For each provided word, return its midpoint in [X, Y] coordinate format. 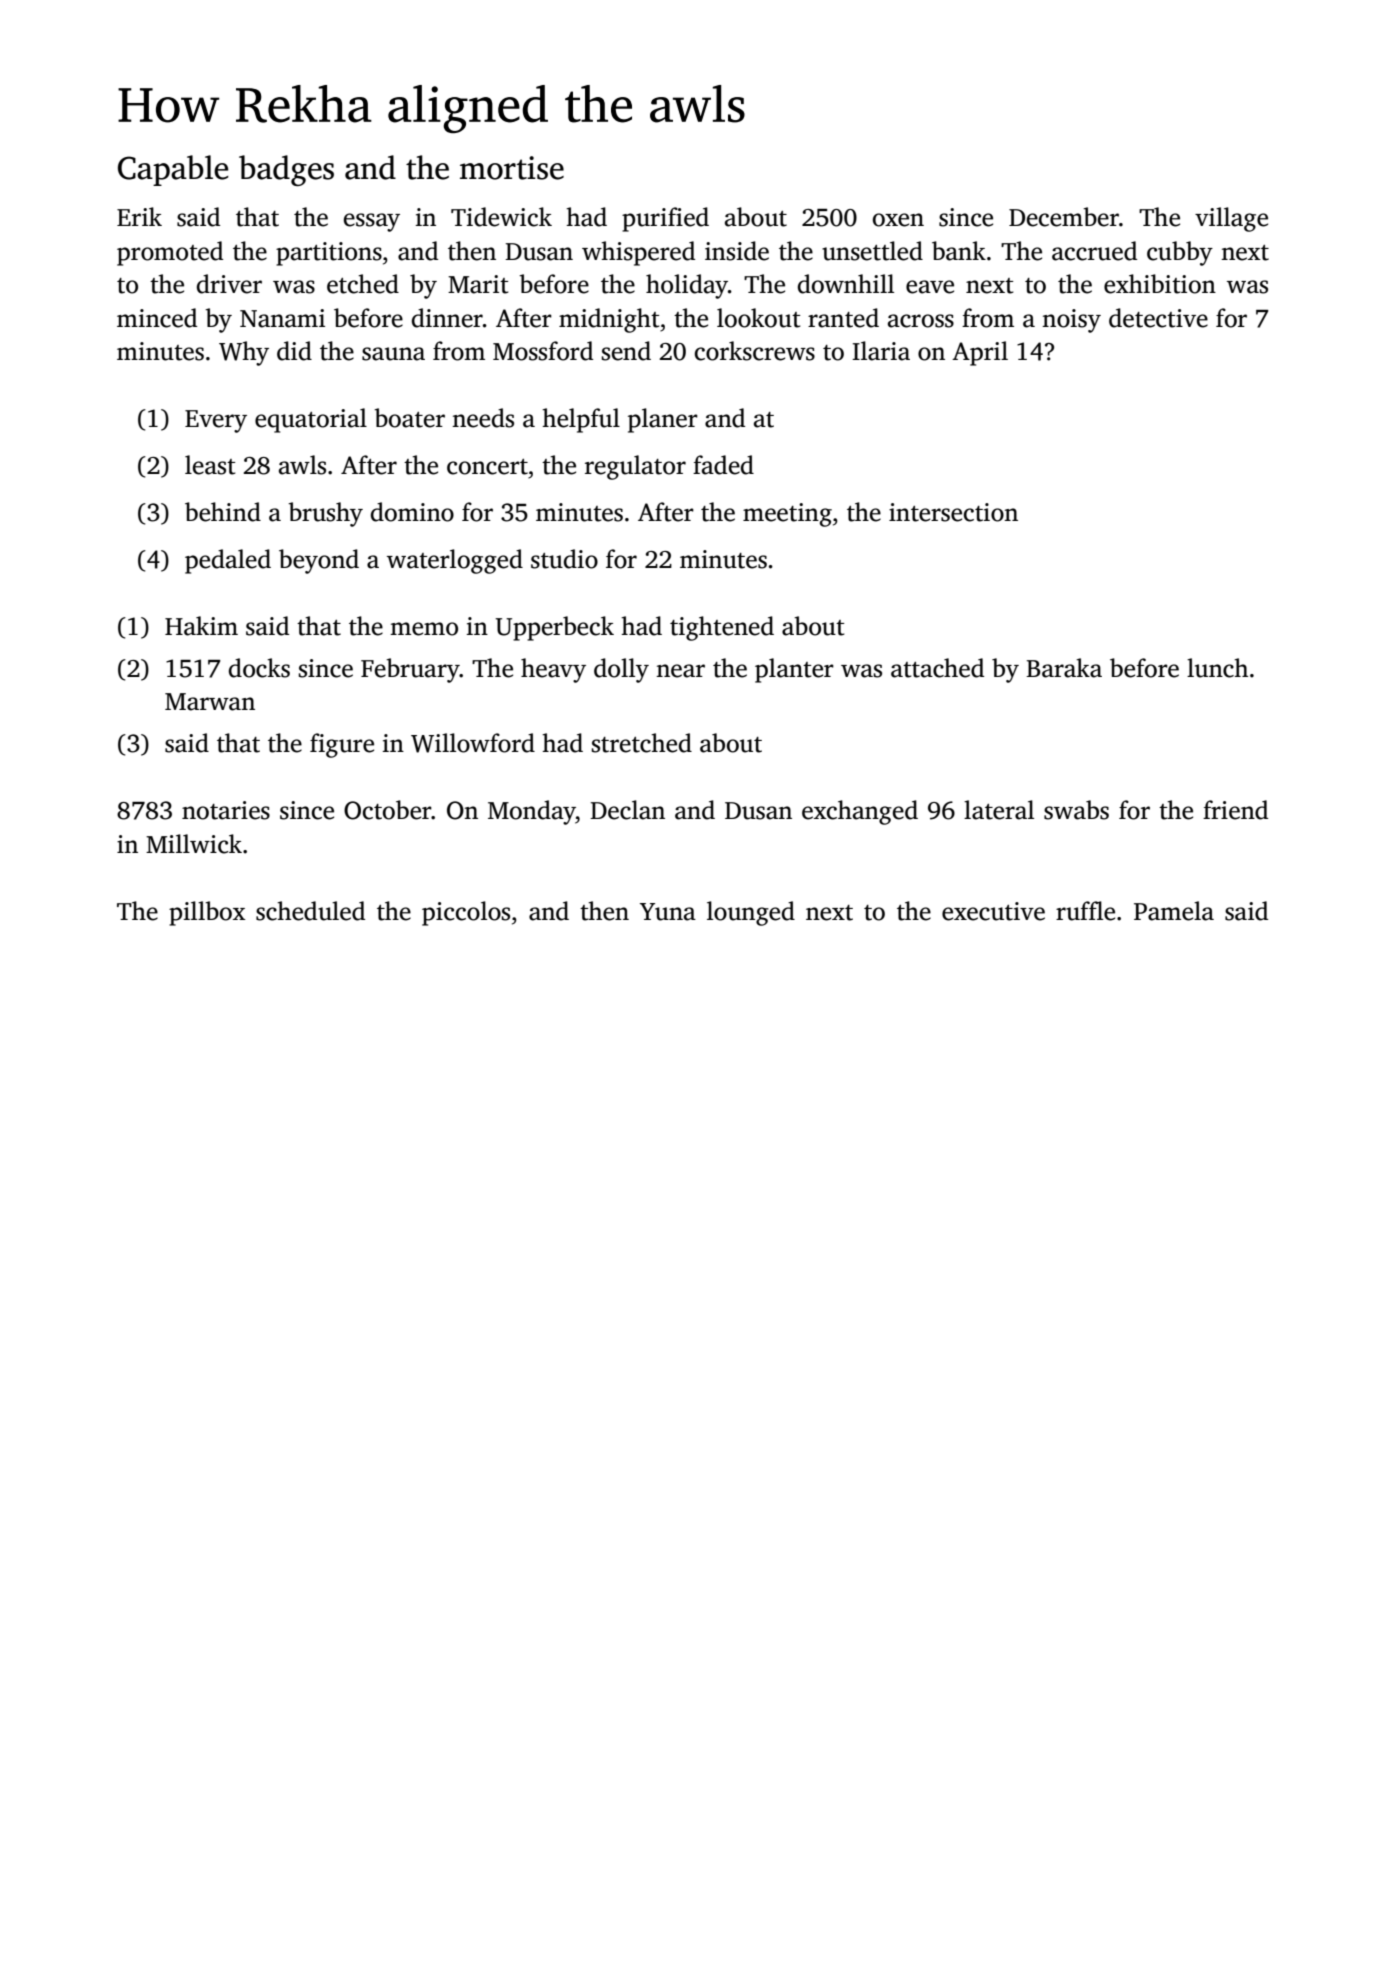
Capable [173, 170]
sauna [393, 354]
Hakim [201, 626]
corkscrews [755, 351]
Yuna [668, 912]
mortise [512, 168]
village [1231, 219]
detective [1158, 318]
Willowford [473, 743]
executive [993, 911]
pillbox [207, 913]
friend [1235, 810]
